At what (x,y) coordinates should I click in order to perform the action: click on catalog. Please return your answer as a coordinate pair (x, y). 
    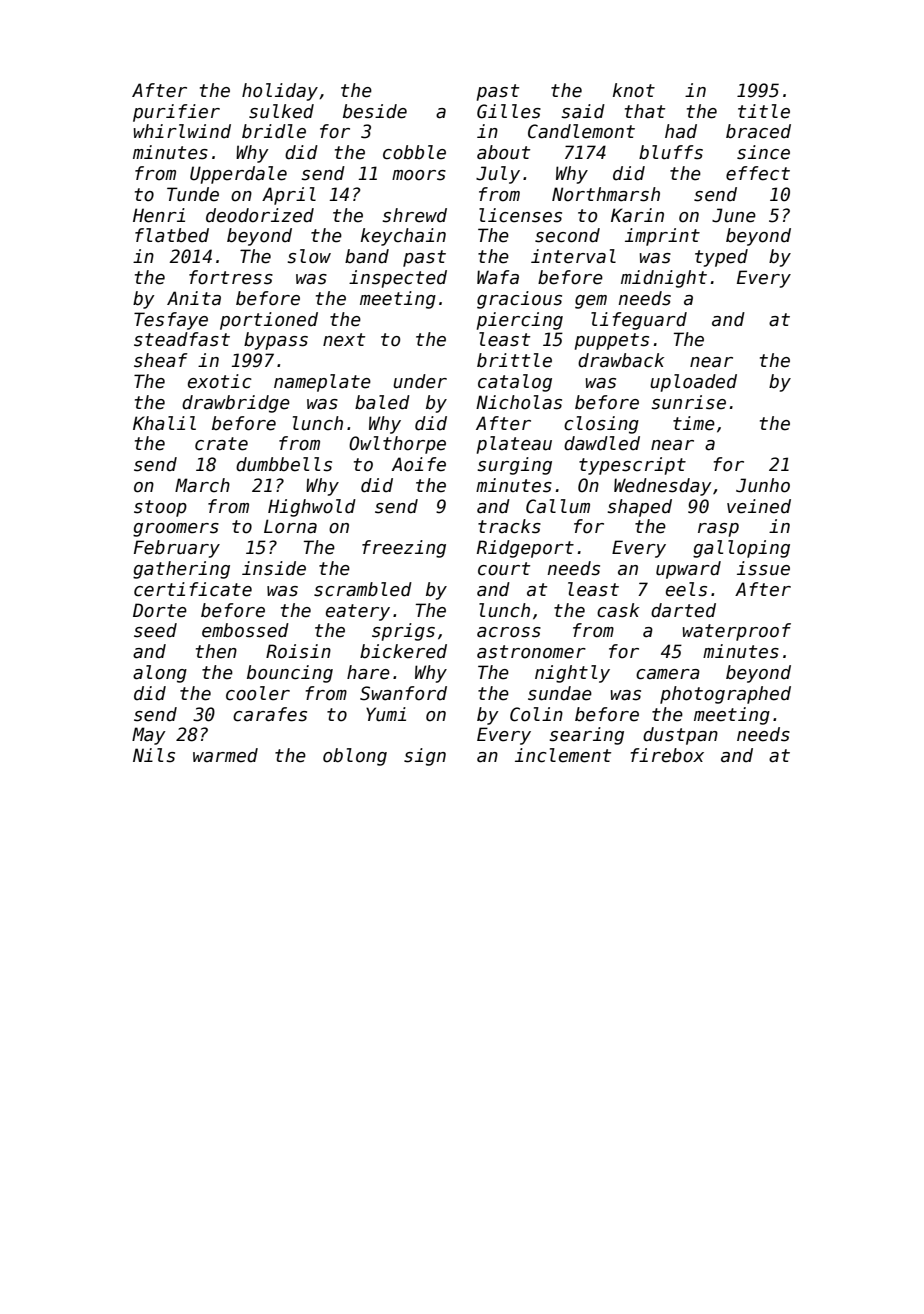
    Looking at the image, I should click on (515, 383).
